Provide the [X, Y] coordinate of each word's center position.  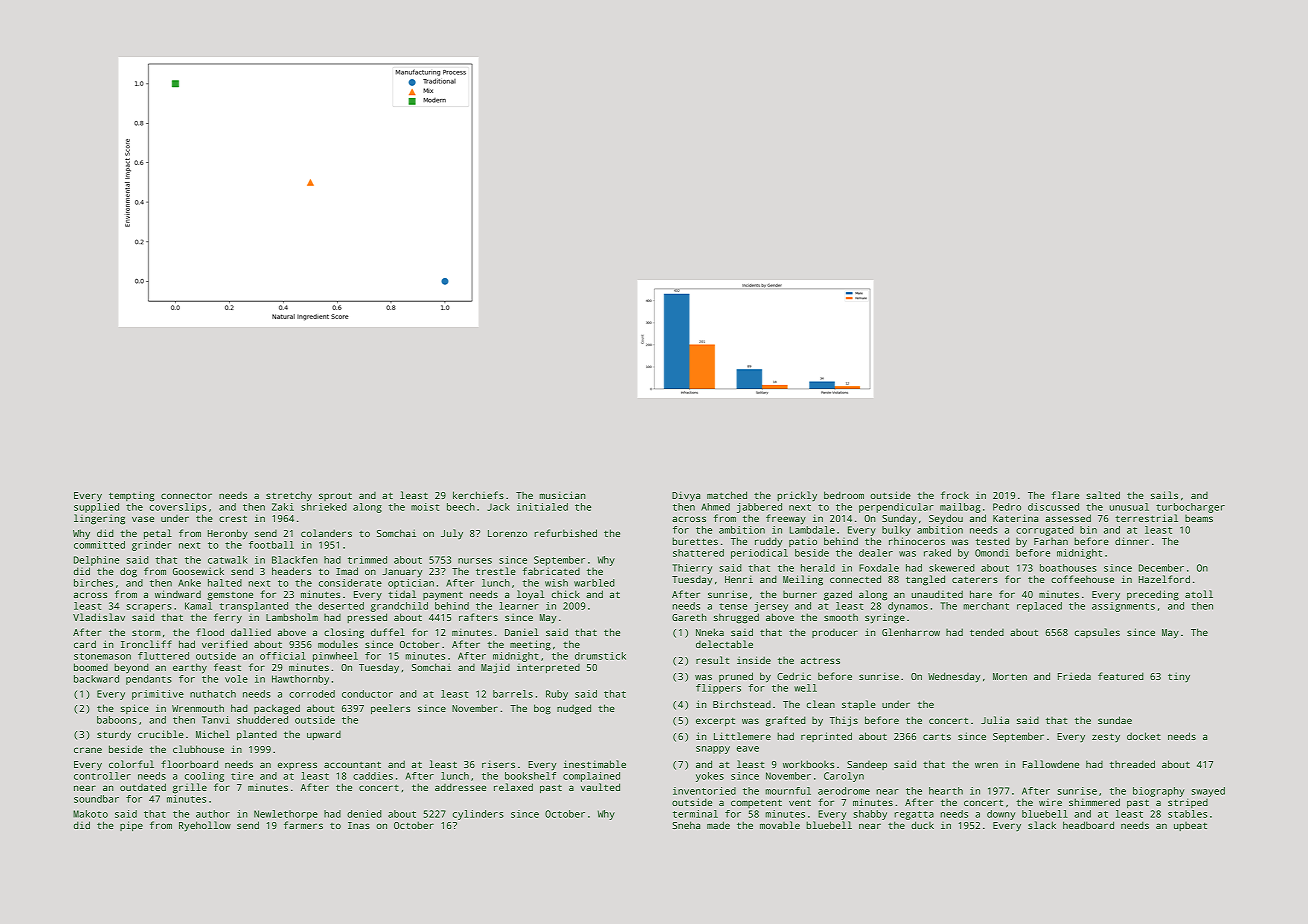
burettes [695, 541]
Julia [995, 720]
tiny [1179, 677]
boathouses [1068, 568]
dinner [1132, 541]
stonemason [102, 656]
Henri [739, 579]
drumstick [600, 656]
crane [88, 750]
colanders [326, 533]
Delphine [96, 561]
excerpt [715, 722]
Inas [359, 825]
